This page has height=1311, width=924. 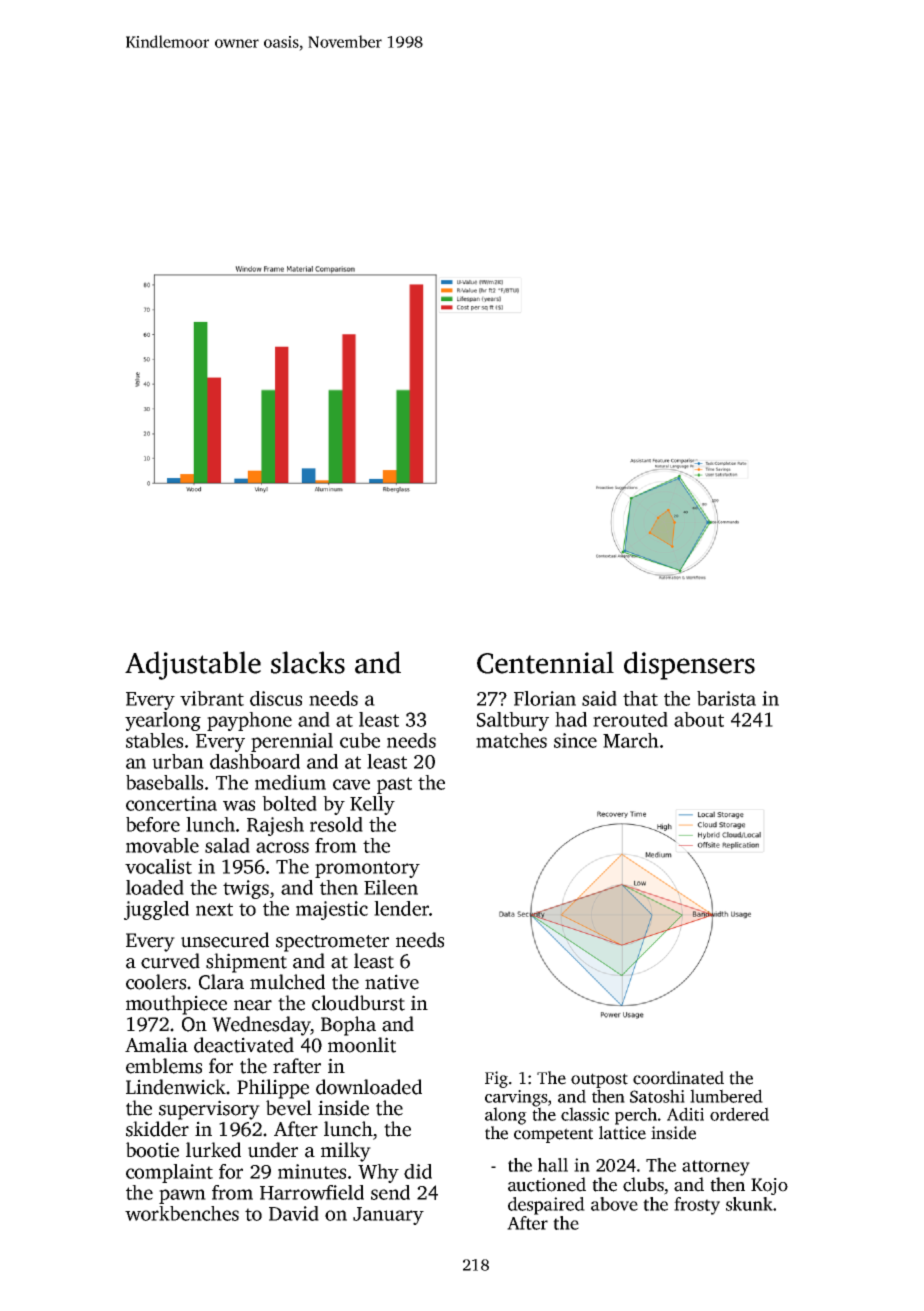 What do you see at coordinates (630, 719) in the page?
I see `rerouted` at bounding box center [630, 719].
